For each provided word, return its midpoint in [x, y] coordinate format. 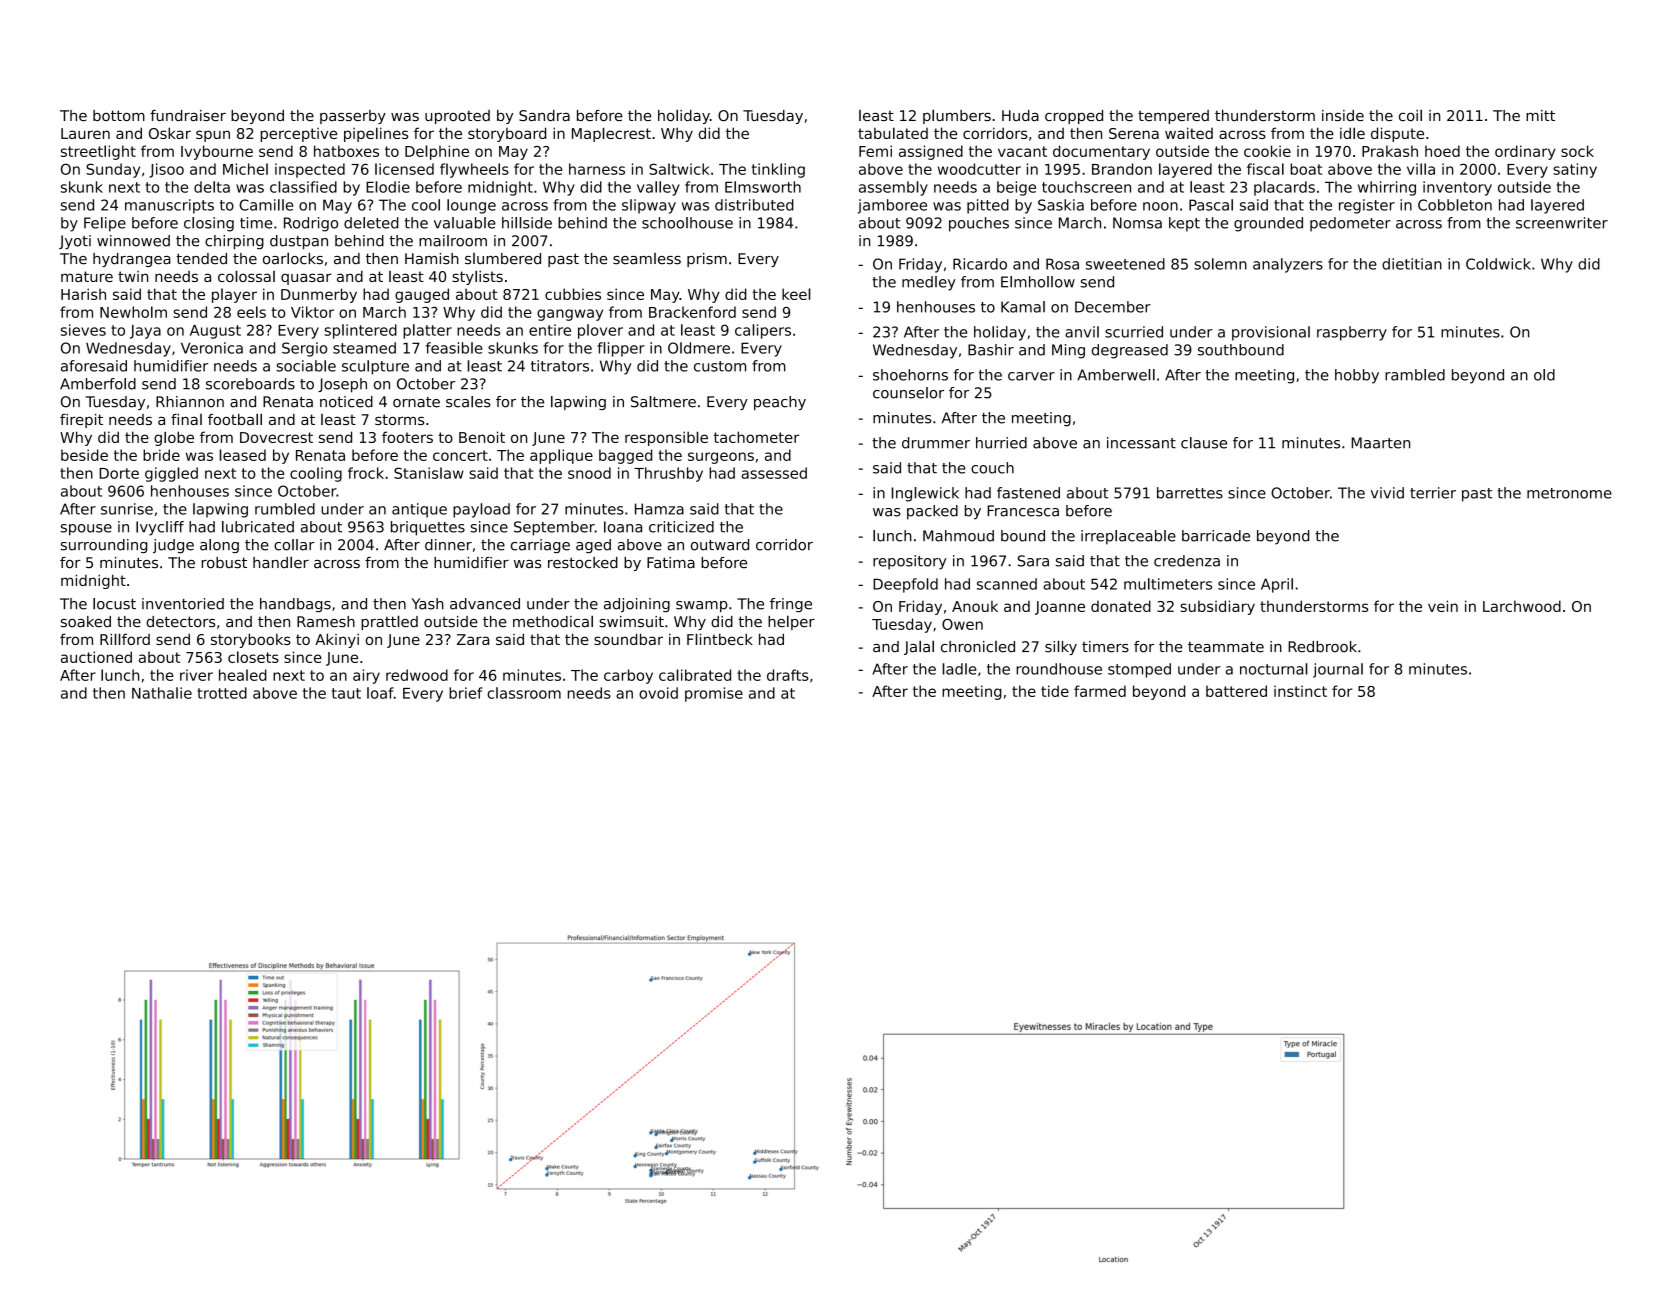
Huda [1020, 115]
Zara [473, 639]
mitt [1540, 115]
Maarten [1380, 443]
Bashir [991, 350]
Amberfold [98, 384]
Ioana [623, 527]
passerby [353, 117]
